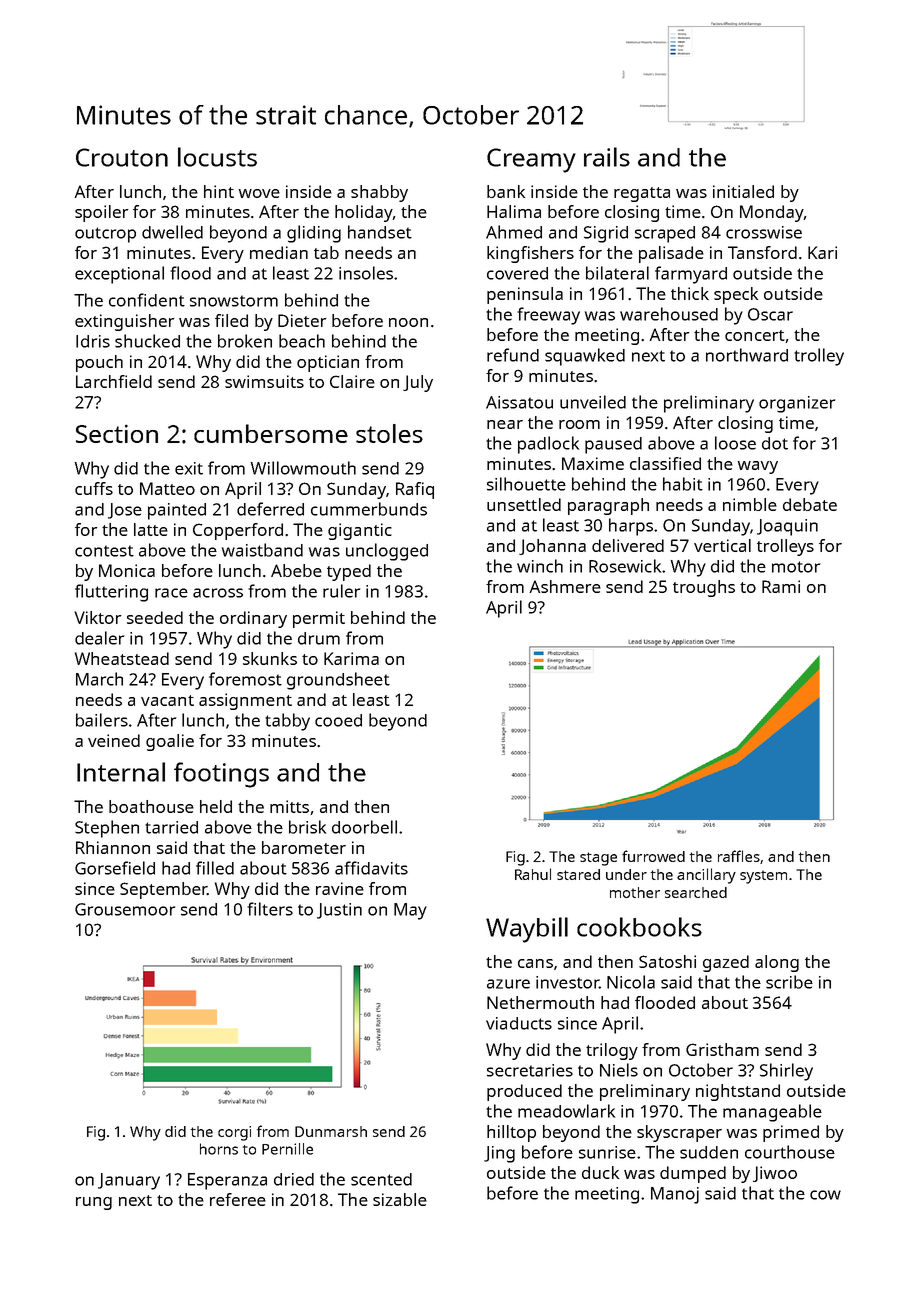 The width and height of the document is (924, 1311). What do you see at coordinates (735, 443) in the document?
I see `loose` at bounding box center [735, 443].
